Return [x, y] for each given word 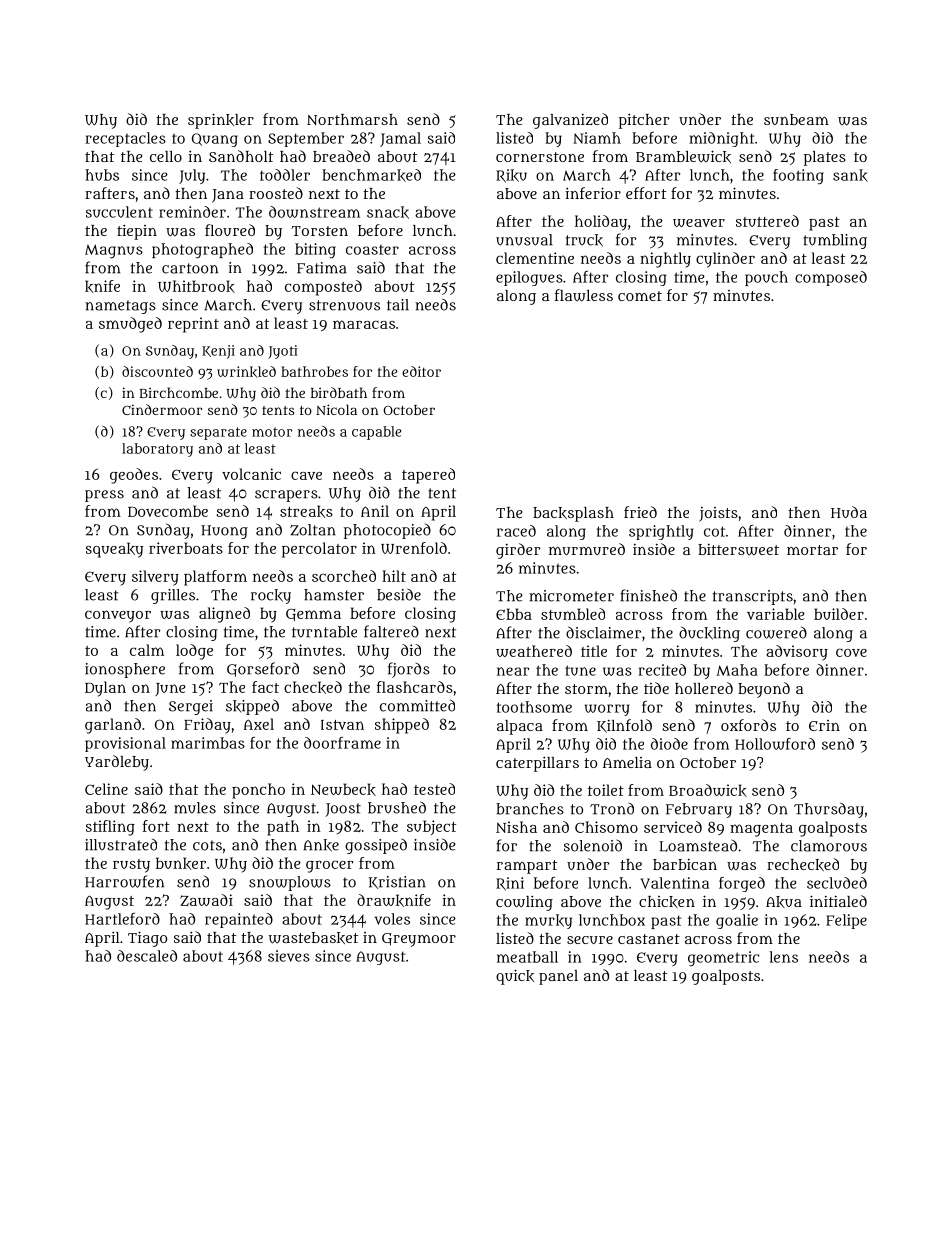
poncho [258, 791]
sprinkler [221, 121]
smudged [130, 325]
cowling [524, 903]
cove [851, 652]
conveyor [118, 616]
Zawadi [206, 900]
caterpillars [537, 764]
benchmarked [371, 175]
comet [640, 296]
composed [831, 278]
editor [421, 371]
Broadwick [708, 790]
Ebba [514, 614]
